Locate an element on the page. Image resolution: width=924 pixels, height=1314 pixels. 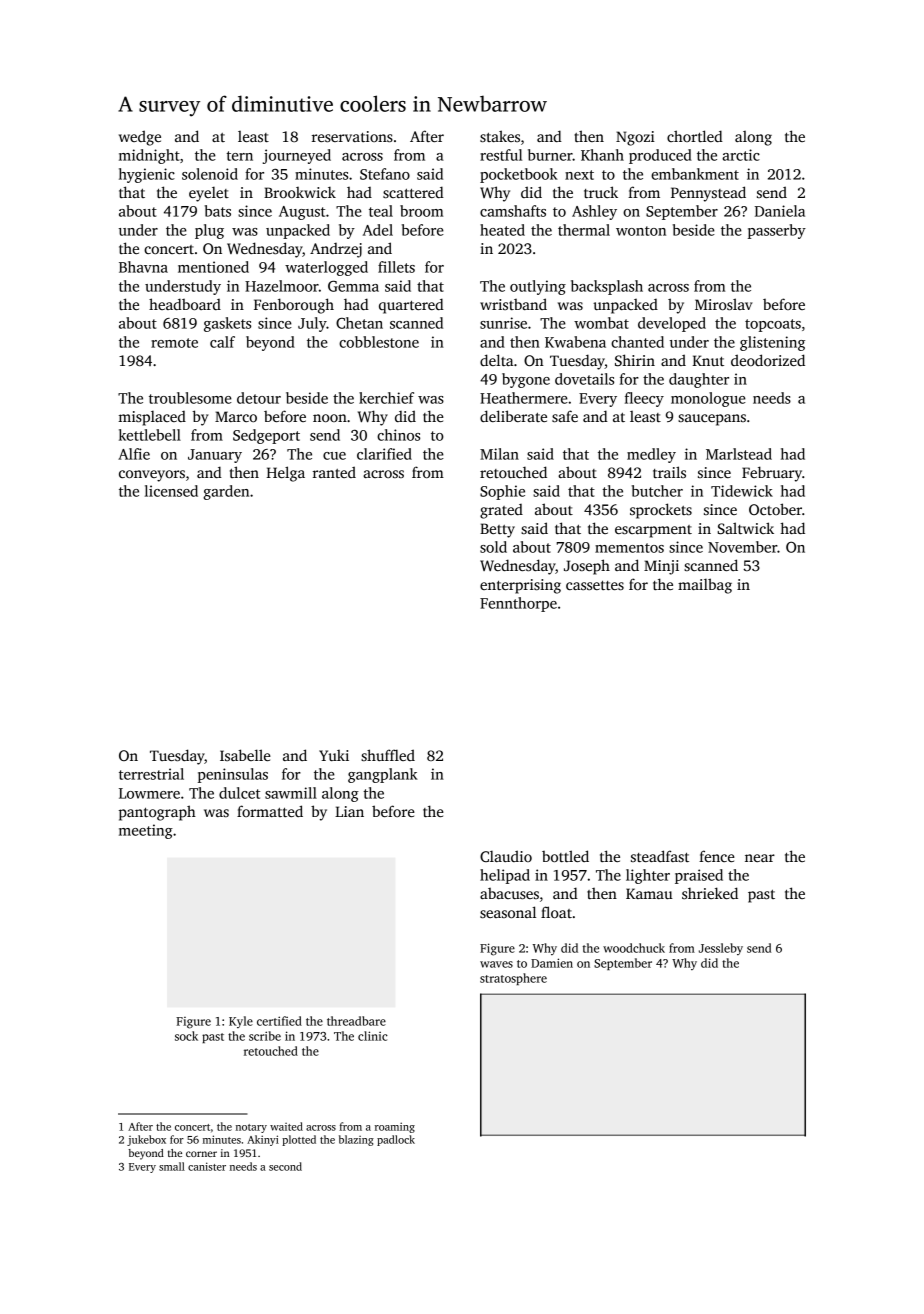
Marlstead is located at coordinates (739, 454).
